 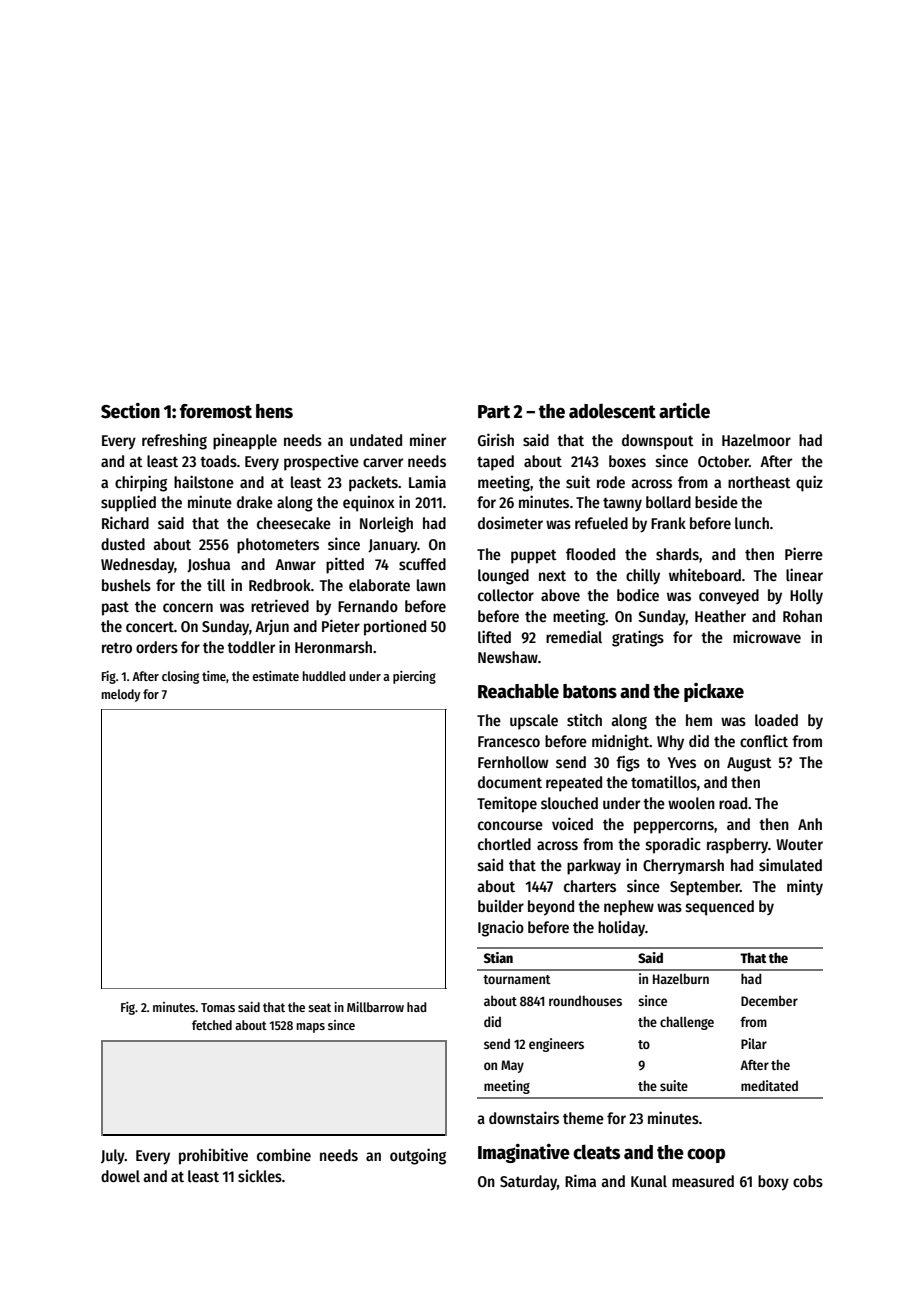 I want to click on Tomas, so click(x=218, y=1007).
